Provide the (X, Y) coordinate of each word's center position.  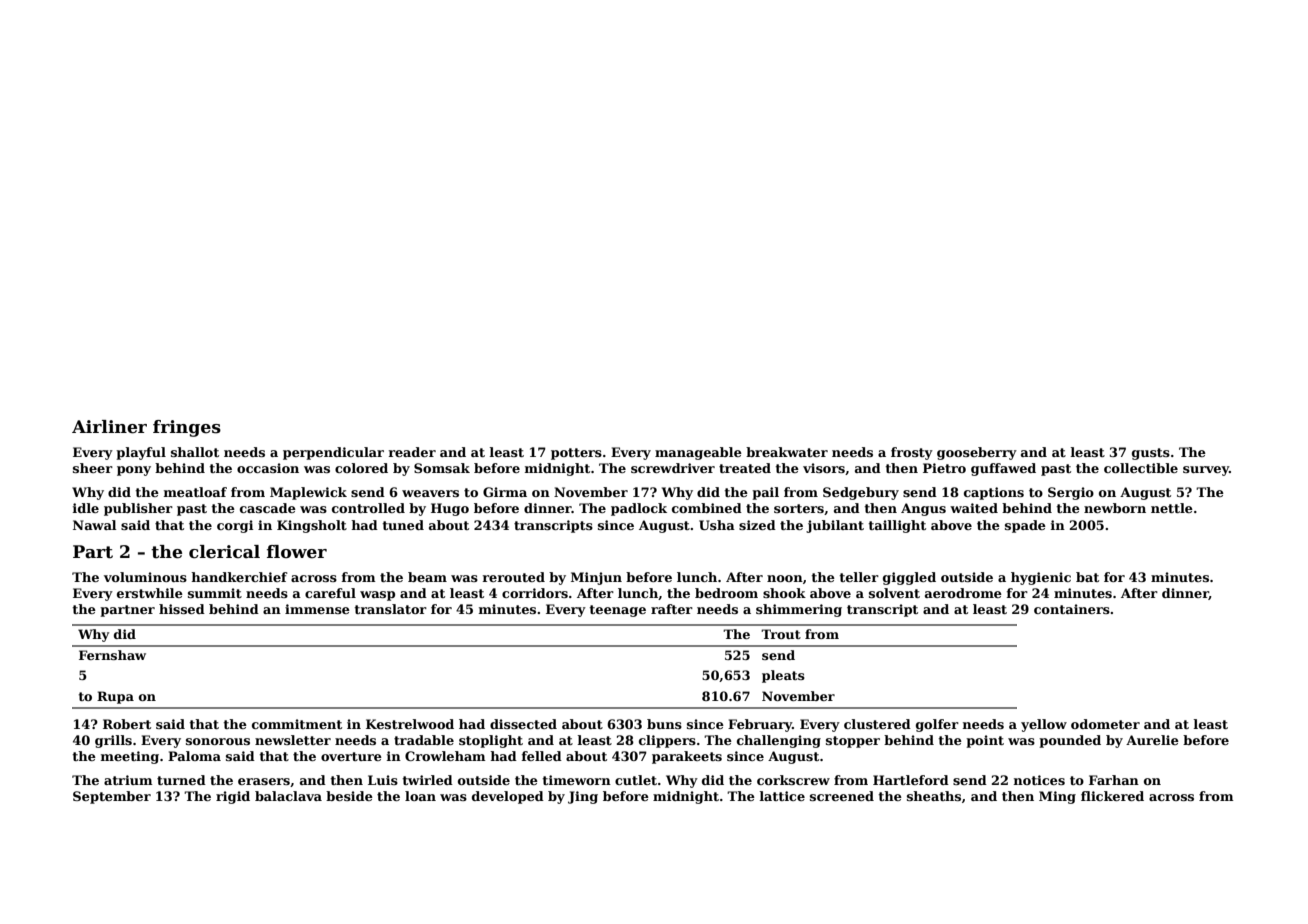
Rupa (115, 697)
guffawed (1003, 469)
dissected (523, 724)
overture (351, 756)
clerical (224, 552)
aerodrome (963, 593)
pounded (1070, 741)
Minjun (596, 578)
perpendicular (333, 453)
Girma (505, 492)
